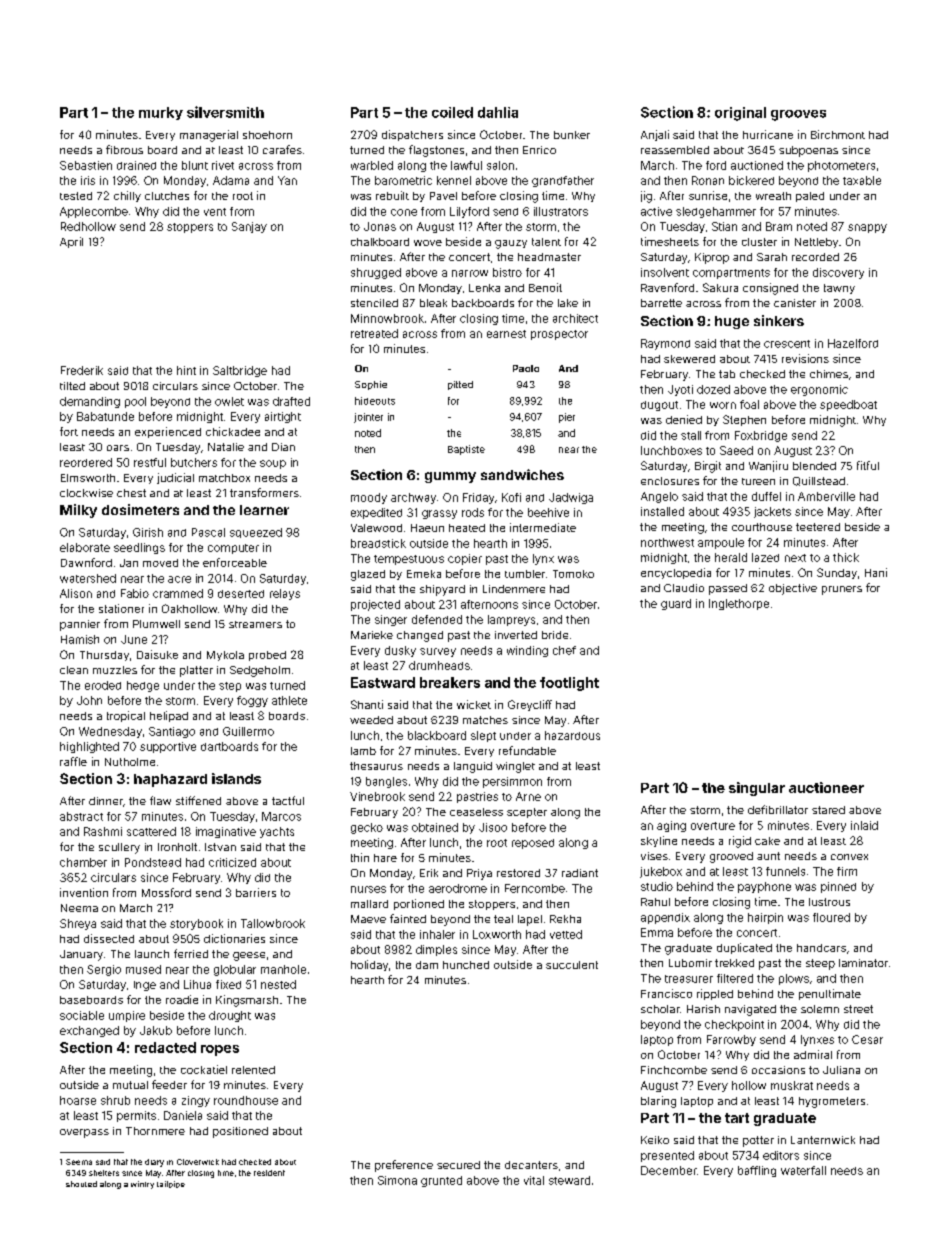 This screenshot has height=1233, width=952. Describe the element at coordinates (171, 1184) in the screenshot. I see `tailpipe` at that location.
